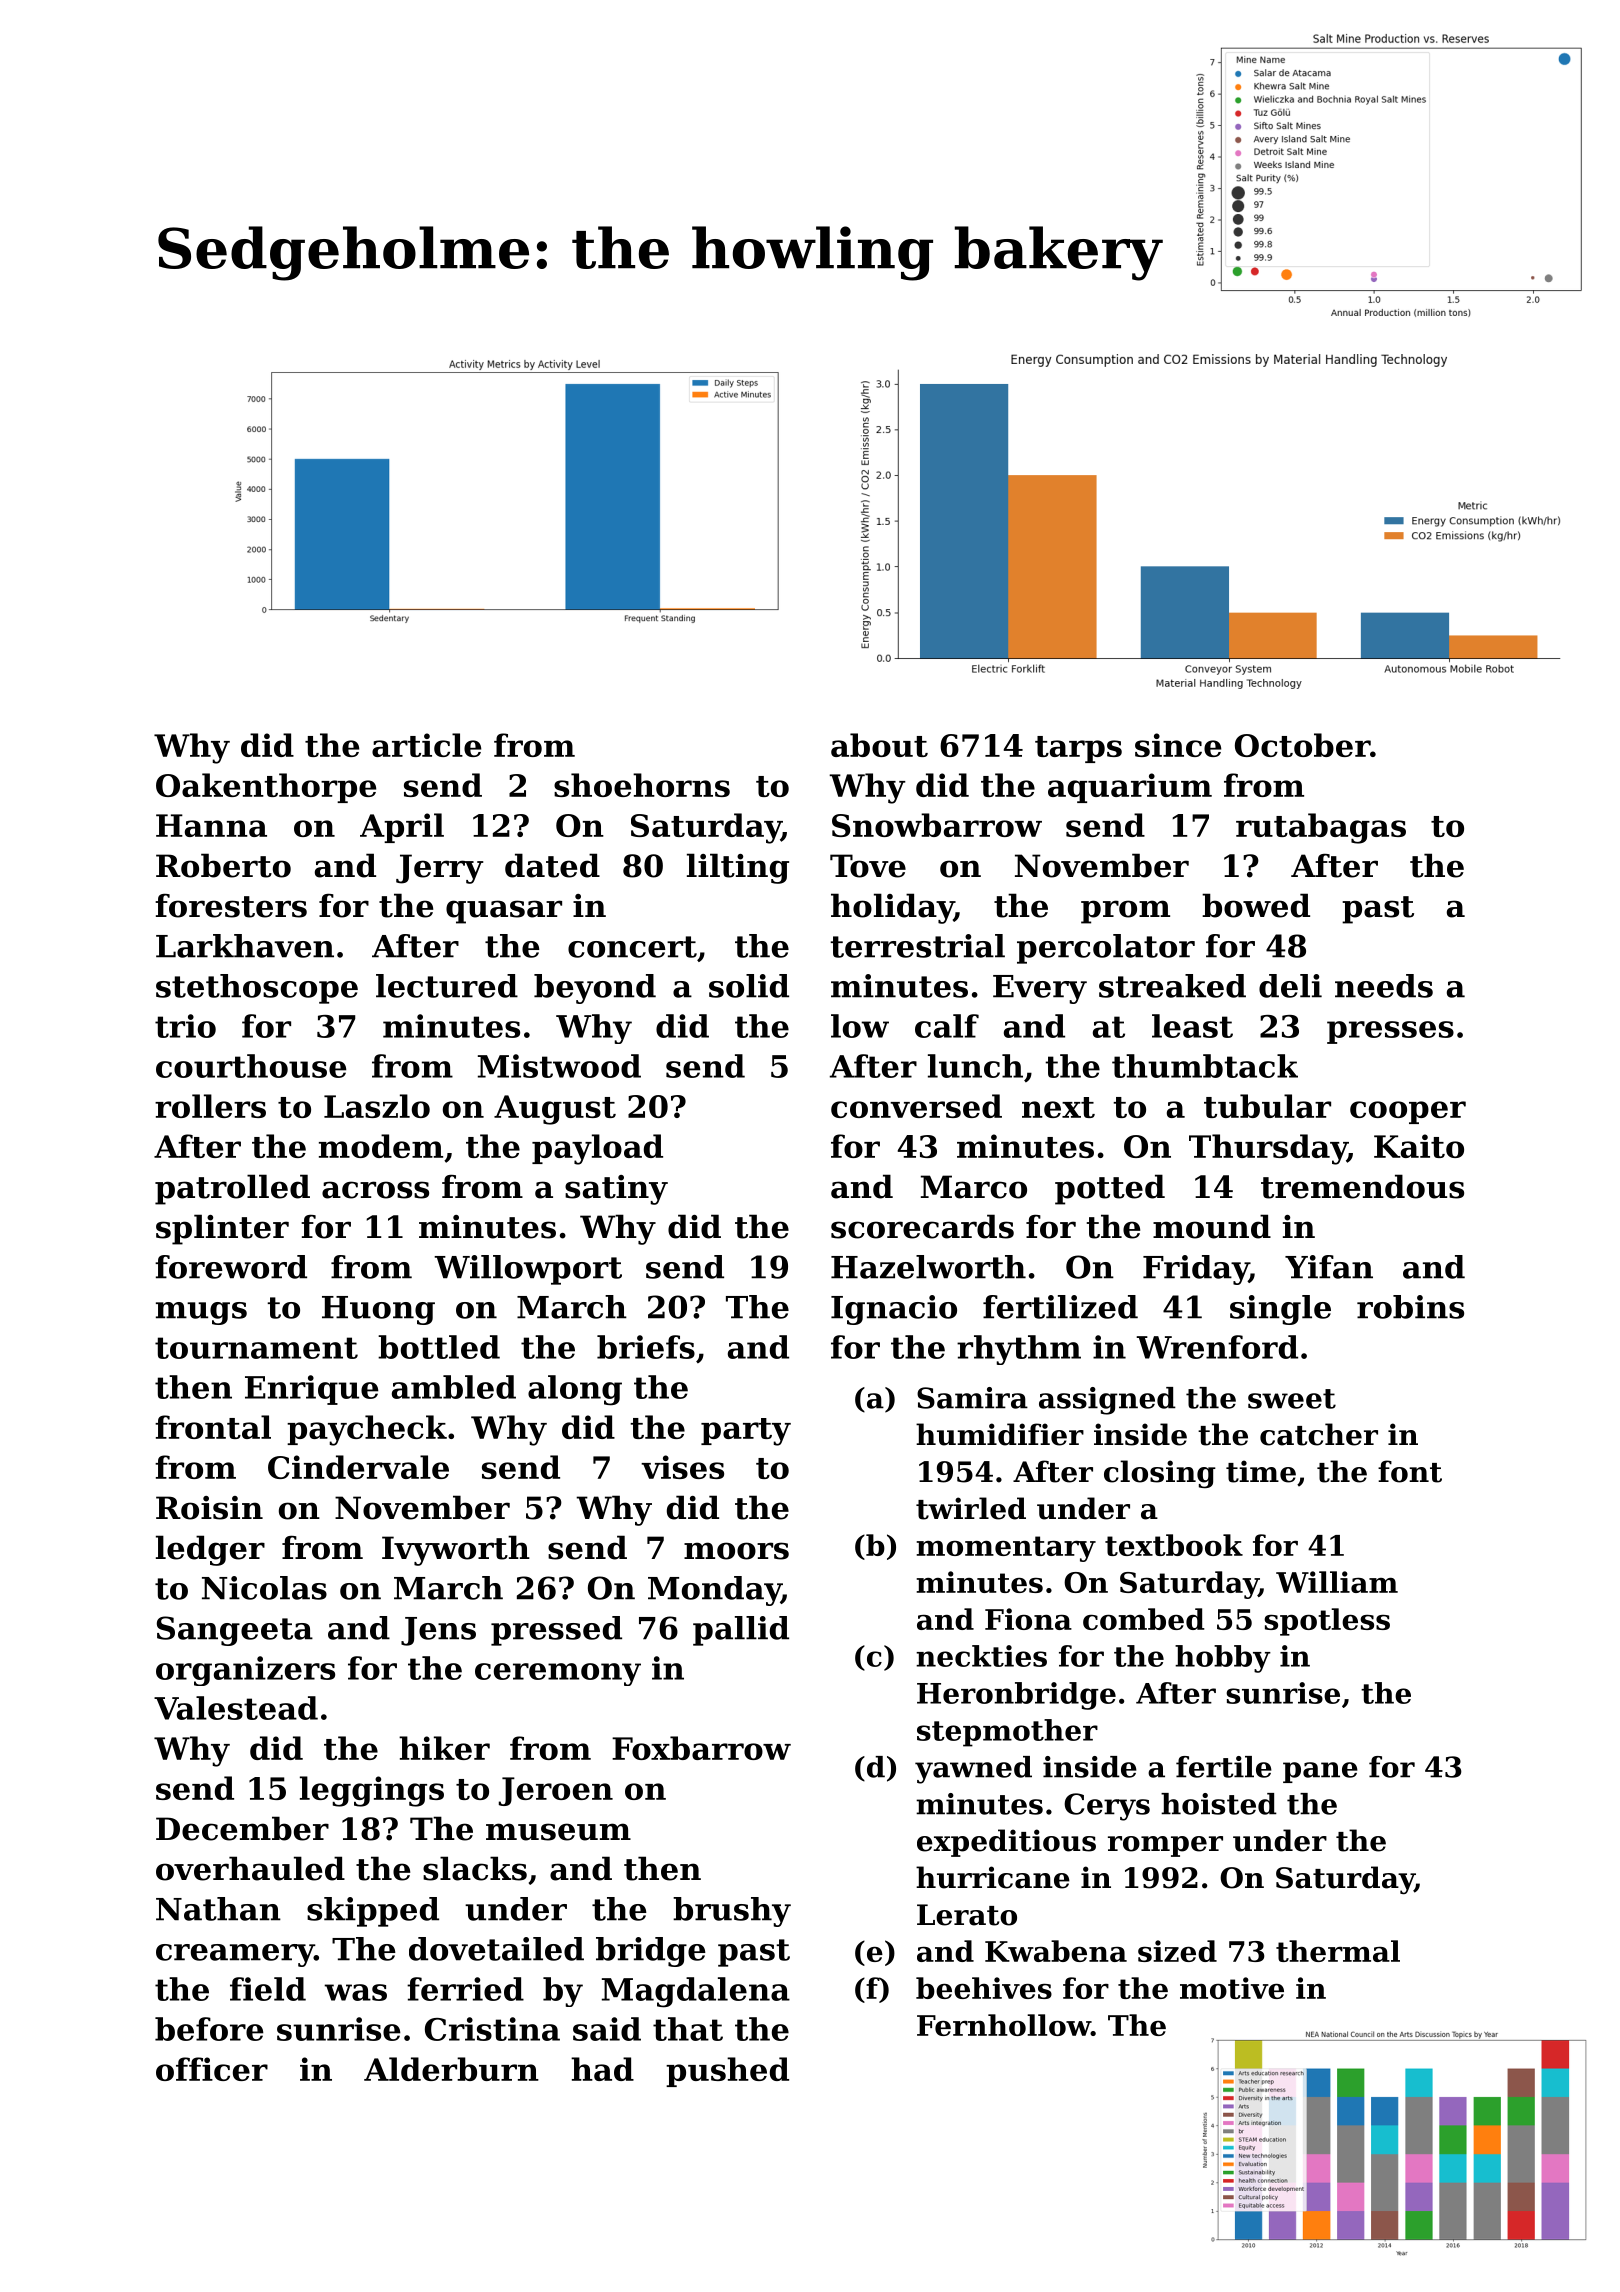 The image size is (1620, 2292). What do you see at coordinates (917, 946) in the page?
I see `terrestrial` at bounding box center [917, 946].
